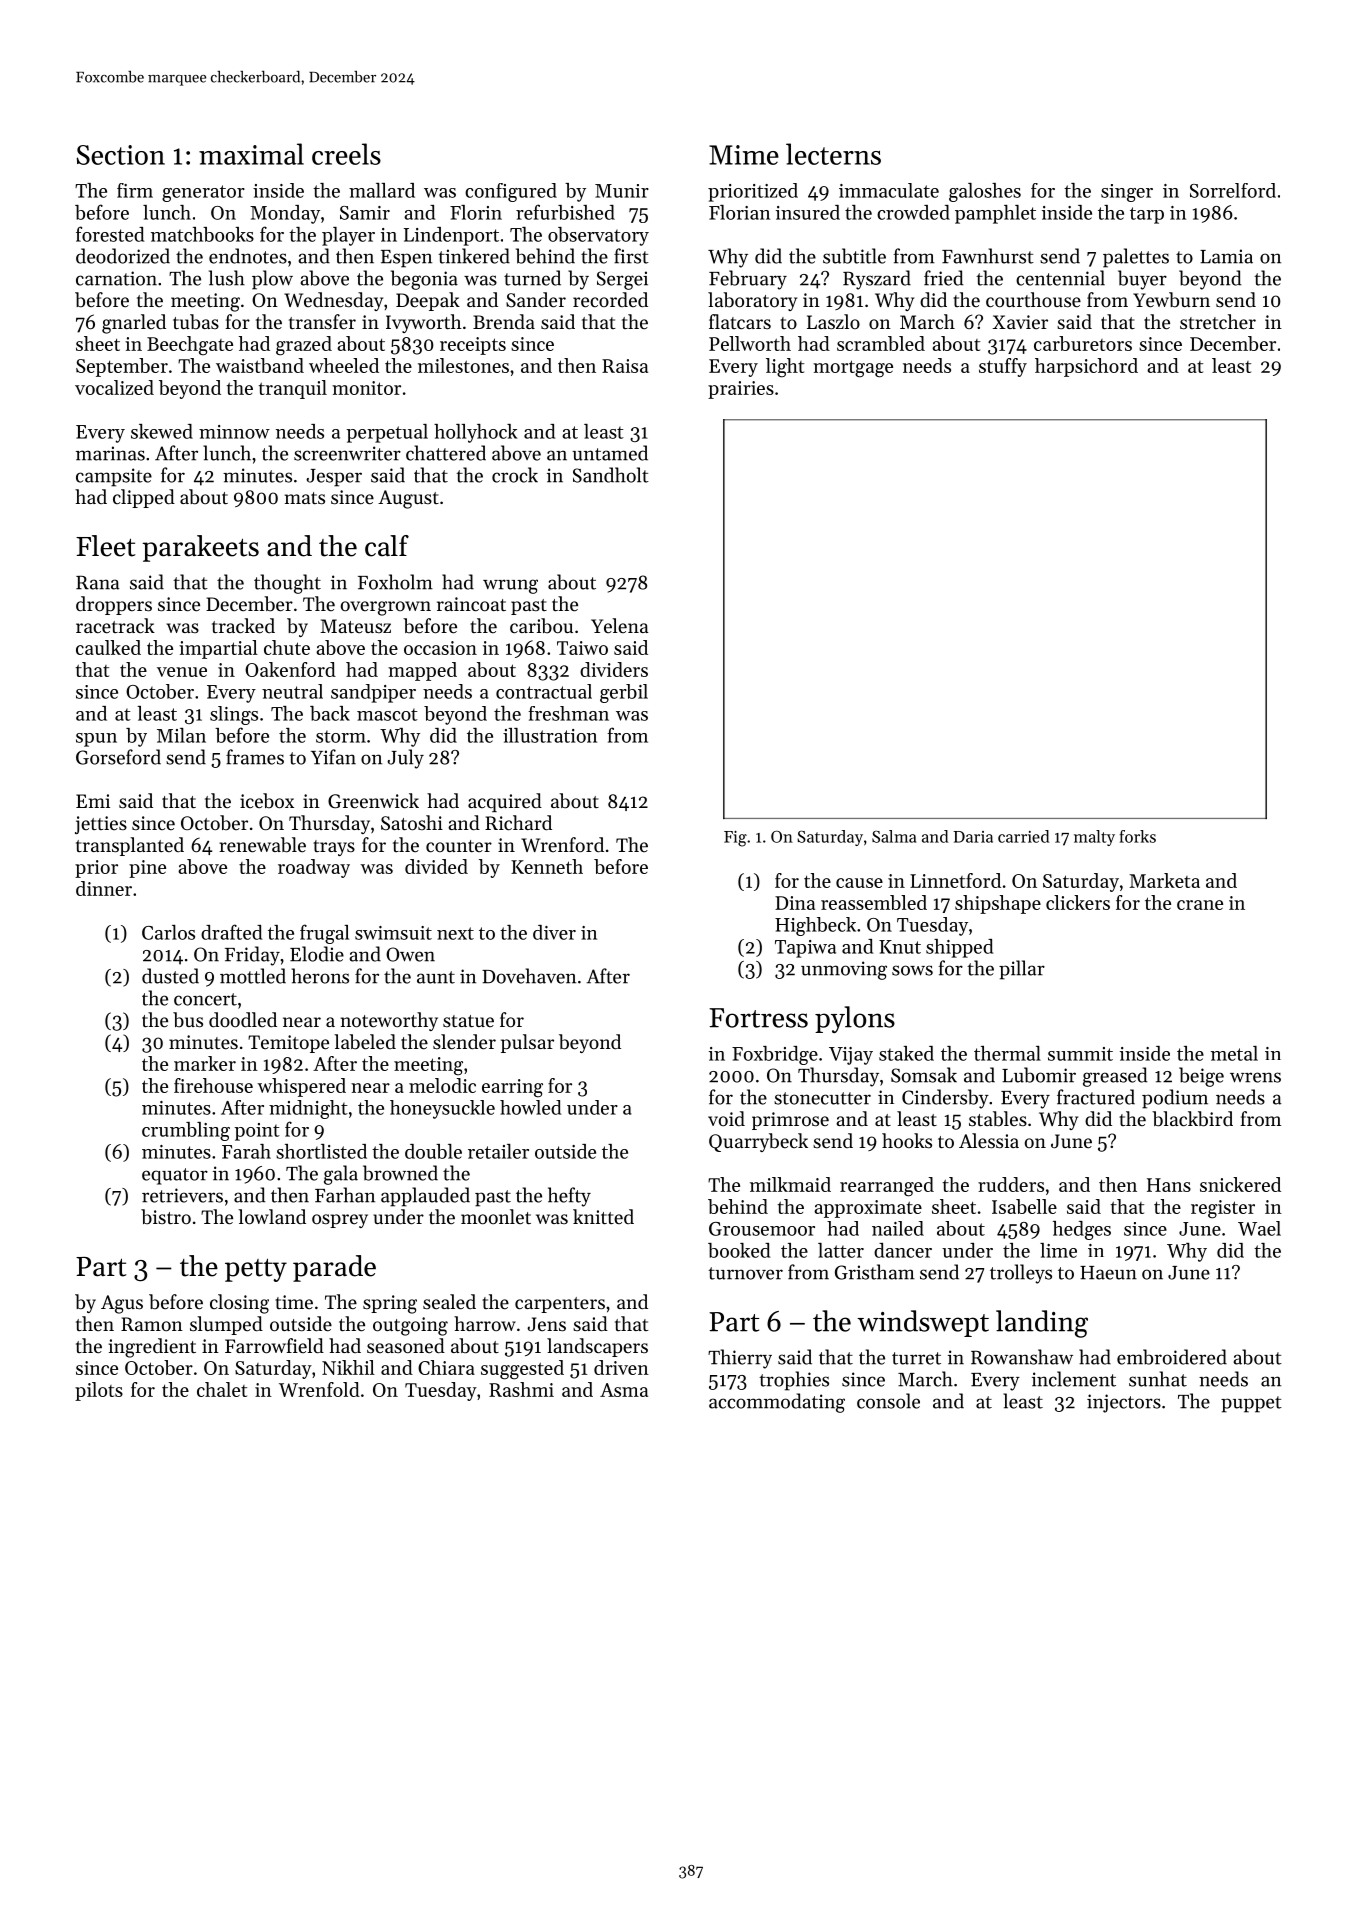  Describe the element at coordinates (205, 1063) in the screenshot. I see `marker` at that location.
